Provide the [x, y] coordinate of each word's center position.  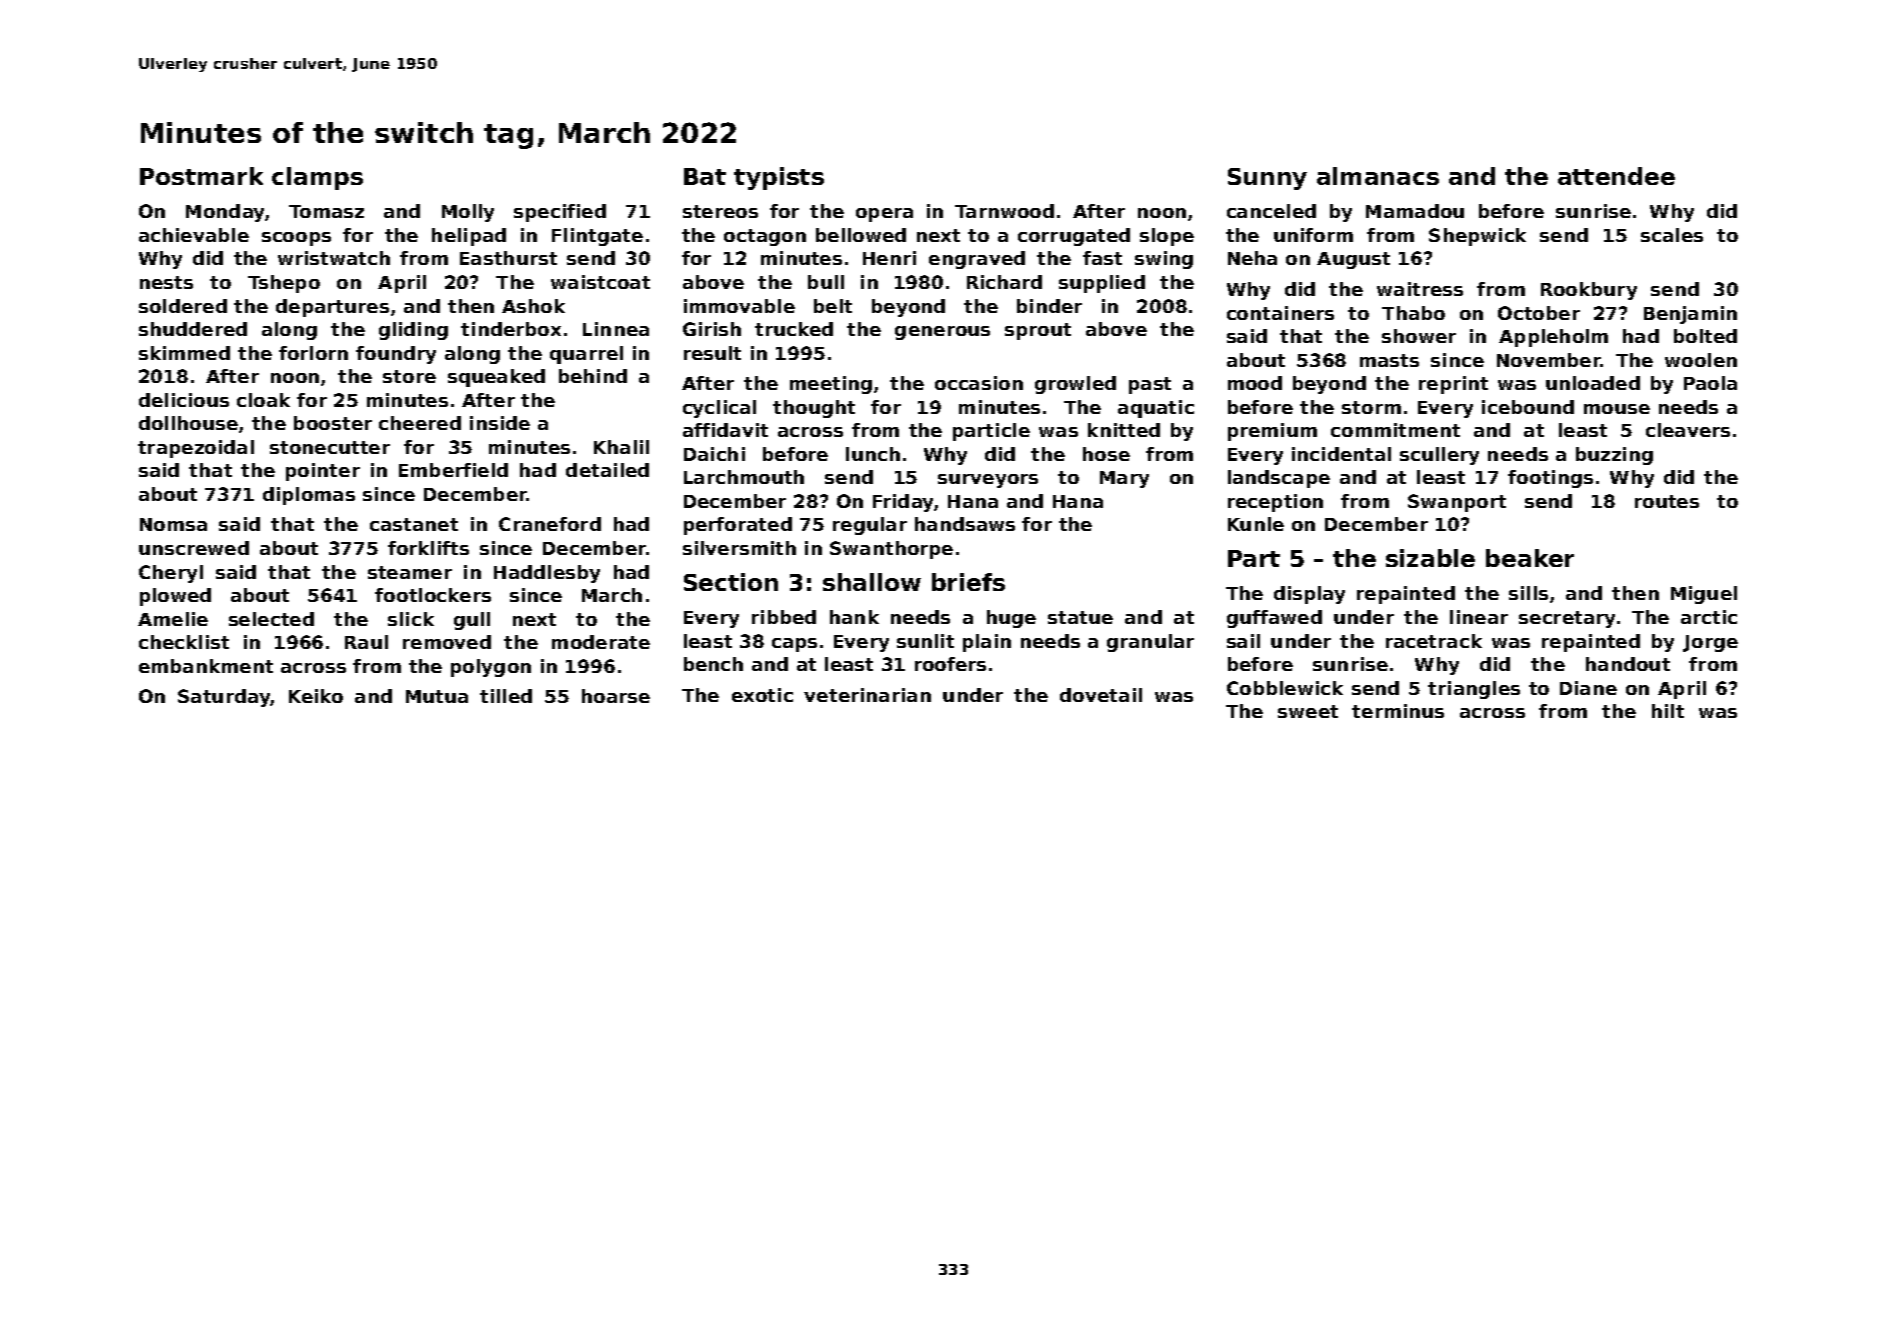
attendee [1616, 176]
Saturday [224, 698]
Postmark [201, 176]
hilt [1668, 711]
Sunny [1267, 179]
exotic [762, 695]
